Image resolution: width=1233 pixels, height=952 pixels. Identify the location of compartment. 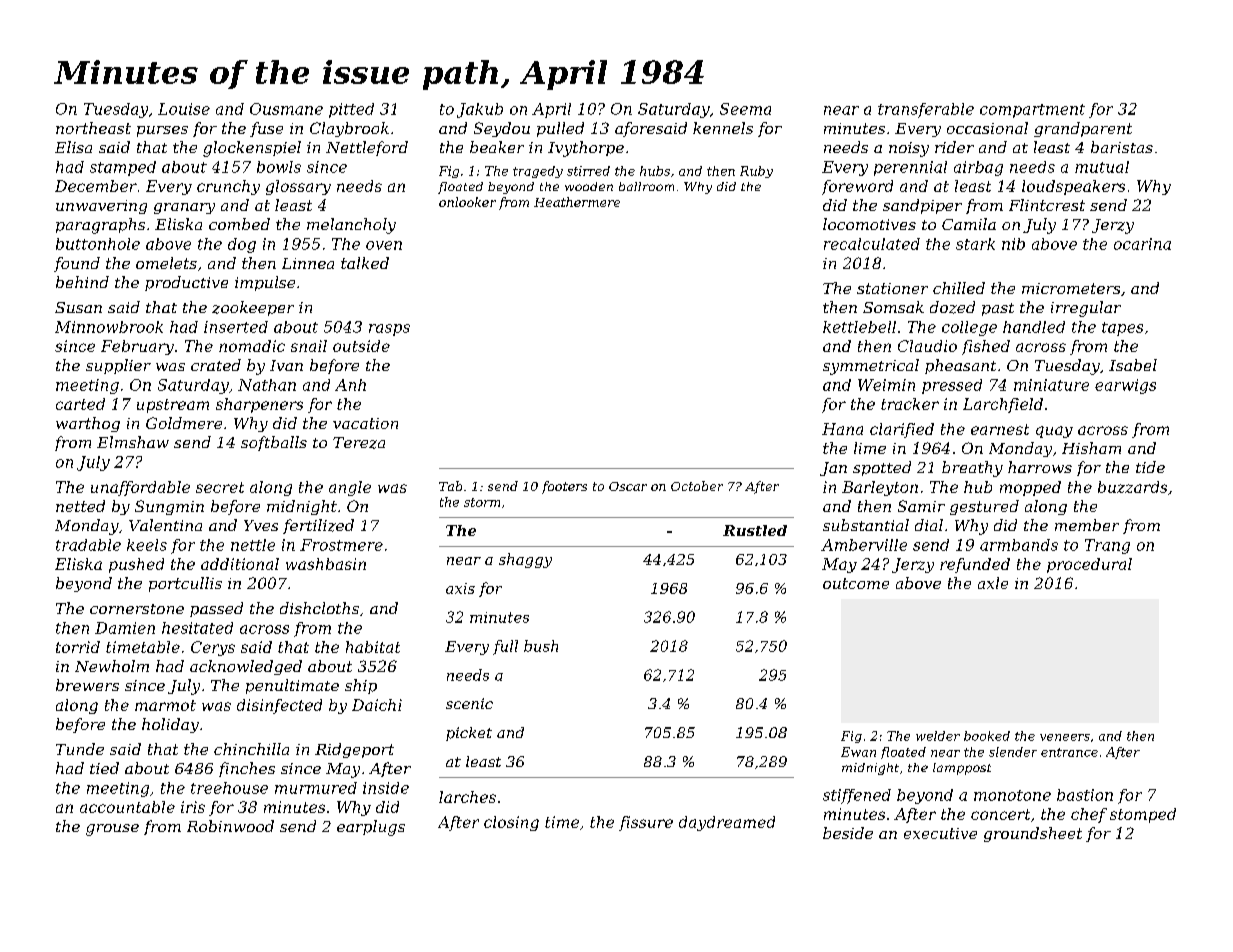
(1032, 111).
